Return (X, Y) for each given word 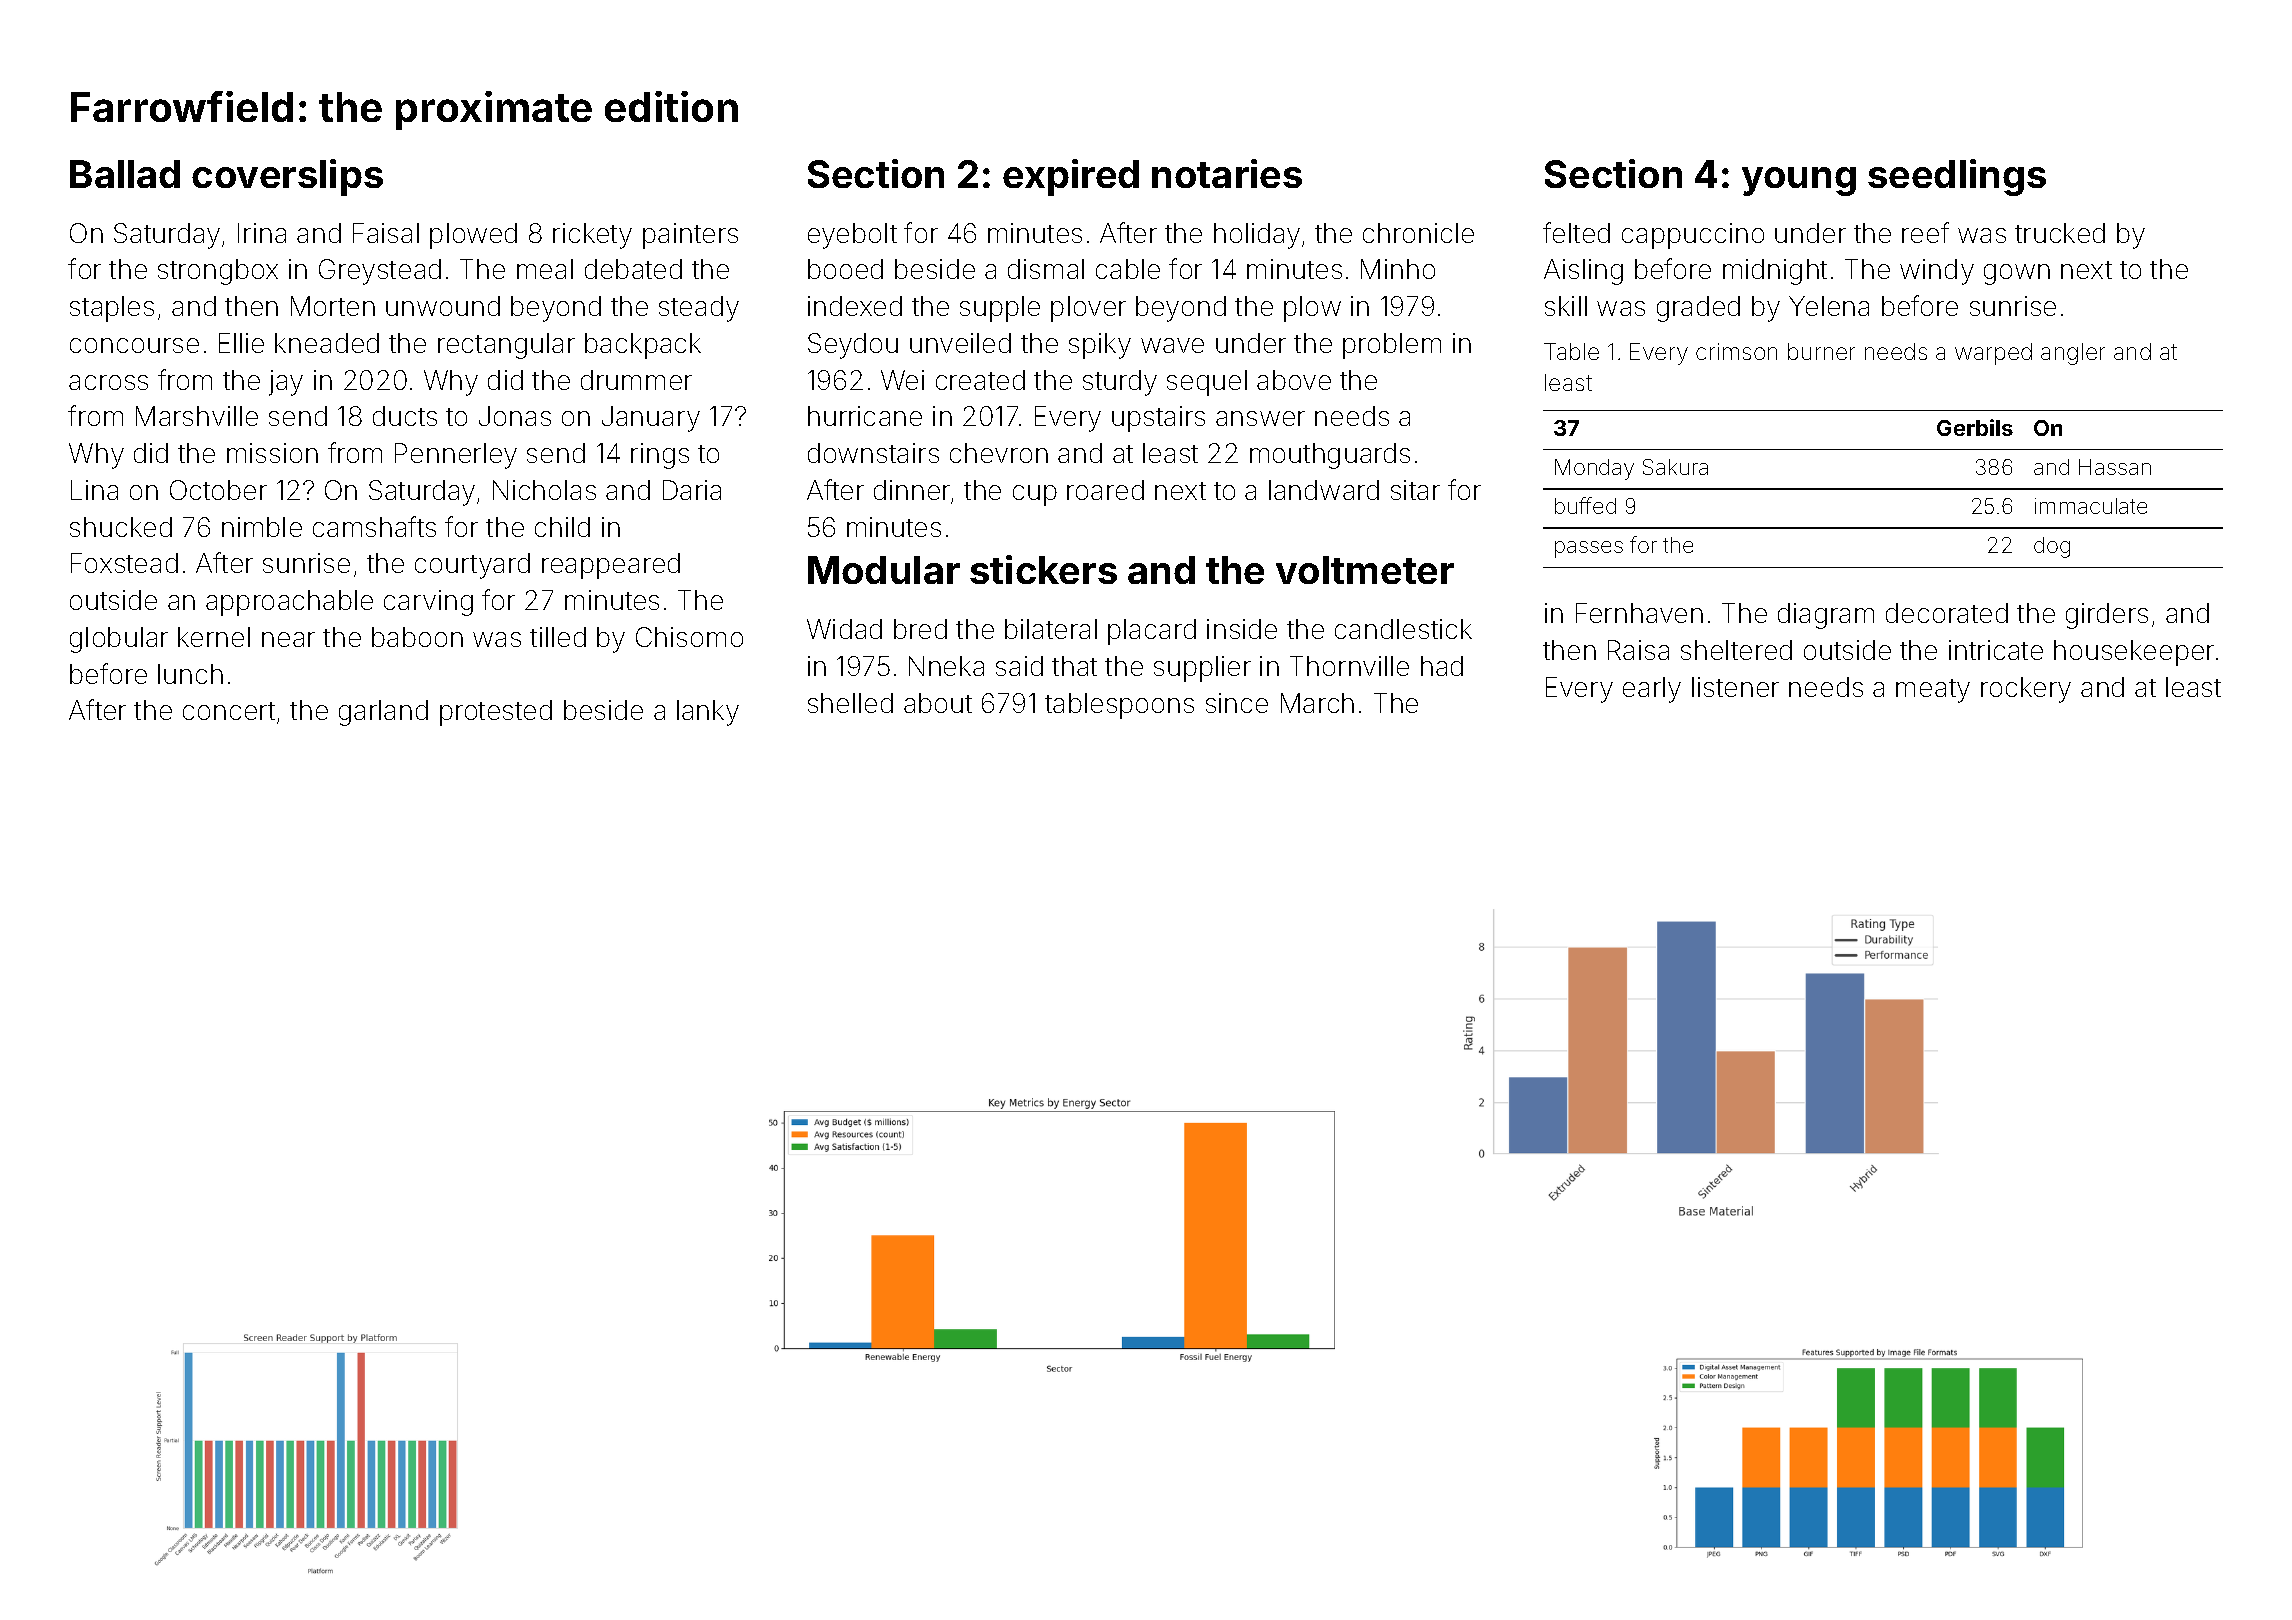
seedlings (1957, 177)
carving (428, 603)
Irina (262, 233)
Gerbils (1975, 427)
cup (1035, 495)
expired (1071, 177)
